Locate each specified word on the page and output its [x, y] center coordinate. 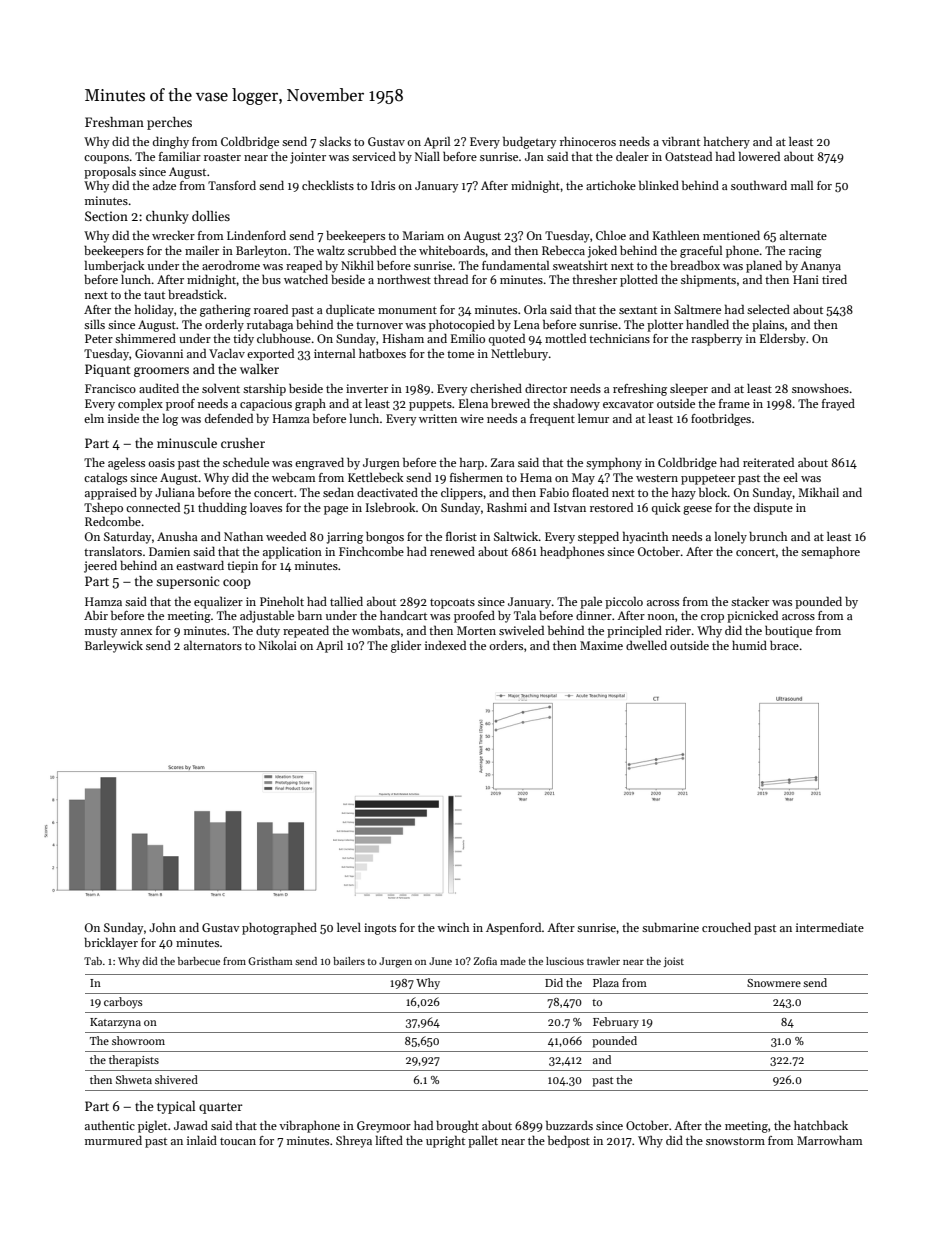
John [162, 927]
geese [697, 510]
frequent [552, 420]
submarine [670, 927]
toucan [238, 1141]
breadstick [196, 294]
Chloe [611, 235]
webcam [293, 477]
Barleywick [114, 646]
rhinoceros [588, 141]
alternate [803, 235]
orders [506, 645]
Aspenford [514, 928]
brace [784, 645]
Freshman [114, 122]
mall [802, 185]
